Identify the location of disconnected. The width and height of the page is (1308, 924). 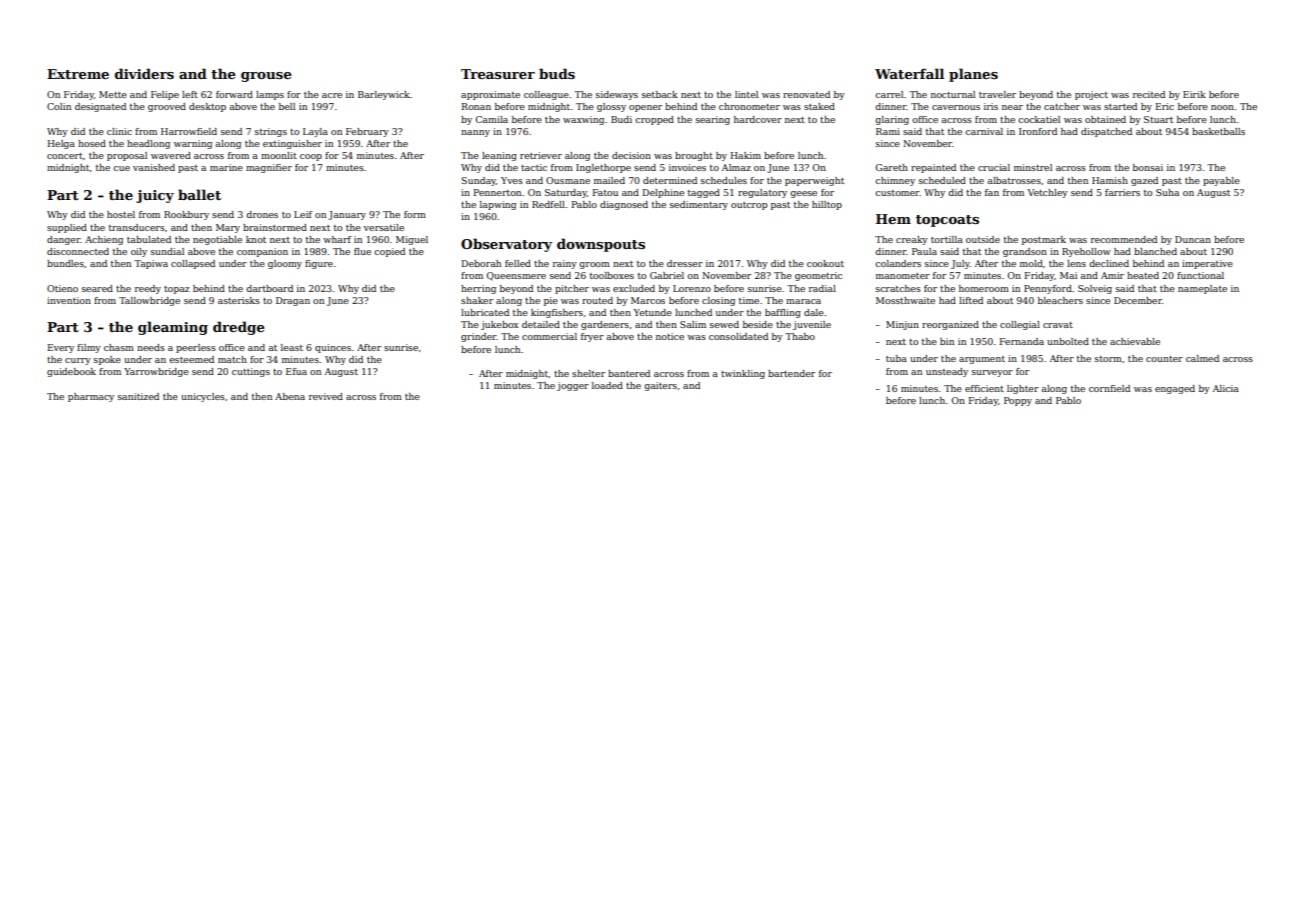
(78, 251).
